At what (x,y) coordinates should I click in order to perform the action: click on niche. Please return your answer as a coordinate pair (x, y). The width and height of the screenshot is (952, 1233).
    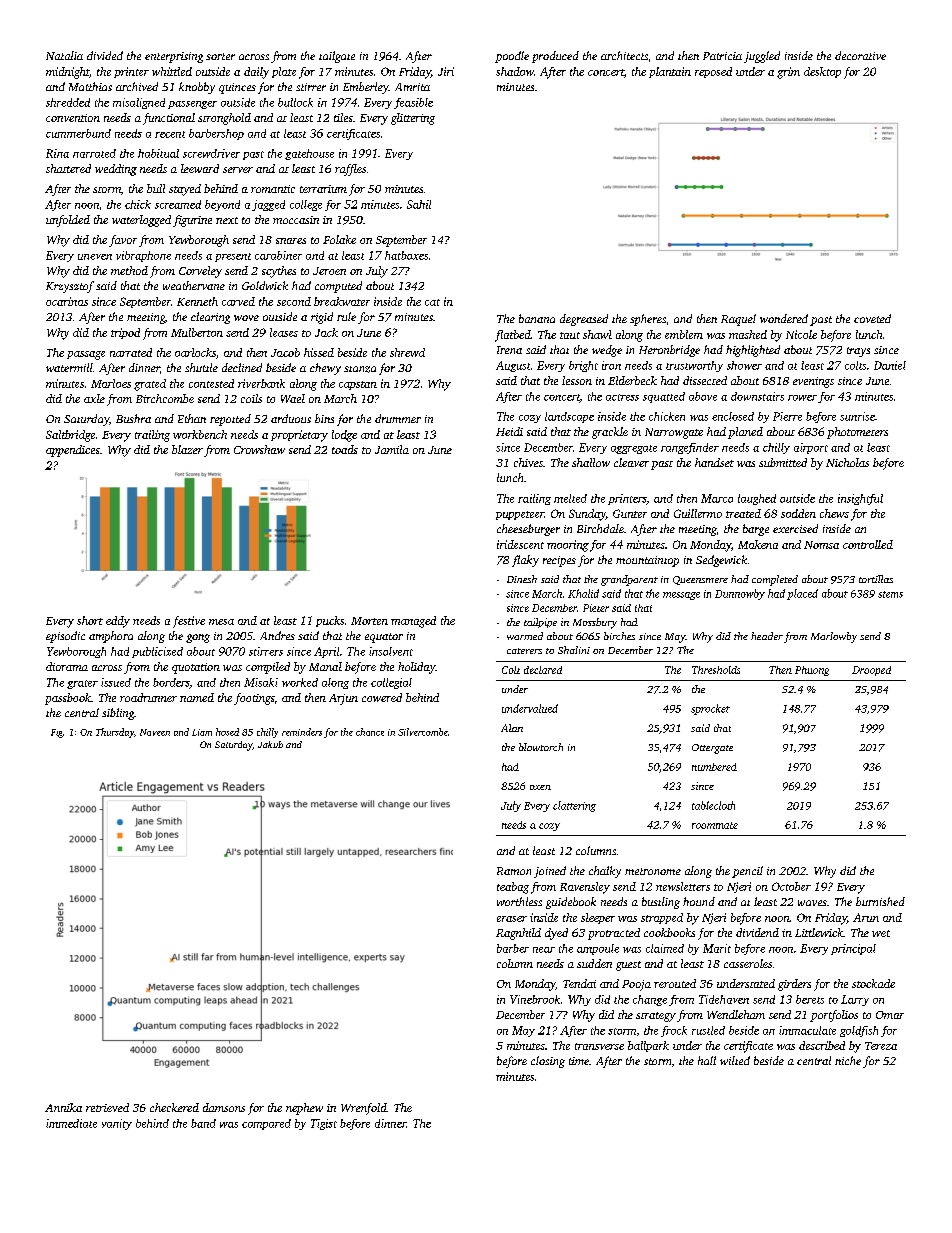
    Looking at the image, I should click on (848, 1060).
